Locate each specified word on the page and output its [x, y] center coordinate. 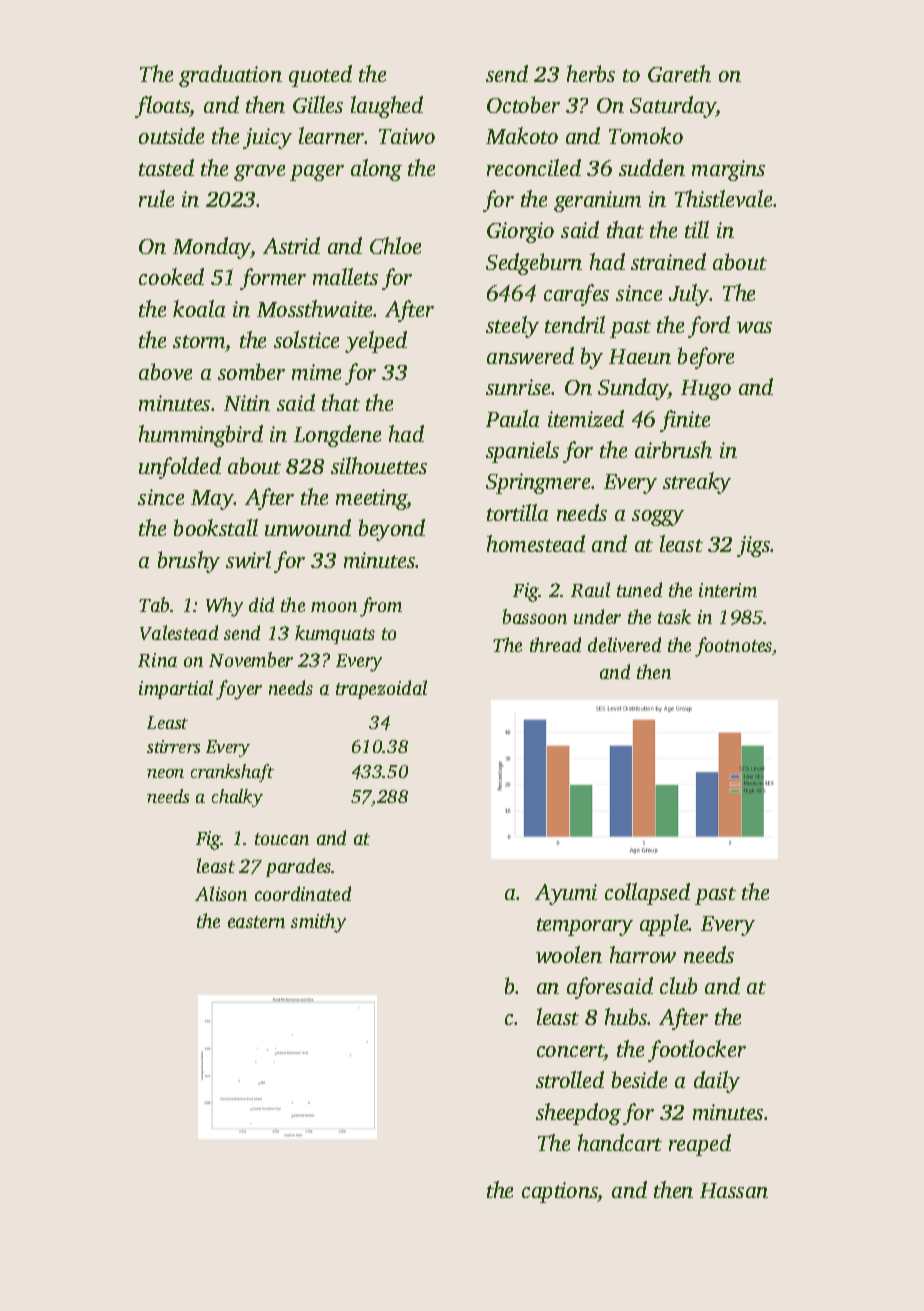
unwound [308, 527]
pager [317, 173]
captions [560, 1192]
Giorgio [520, 232]
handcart [620, 1142]
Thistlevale [723, 198]
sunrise [518, 387]
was [754, 327]
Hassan [734, 1190]
